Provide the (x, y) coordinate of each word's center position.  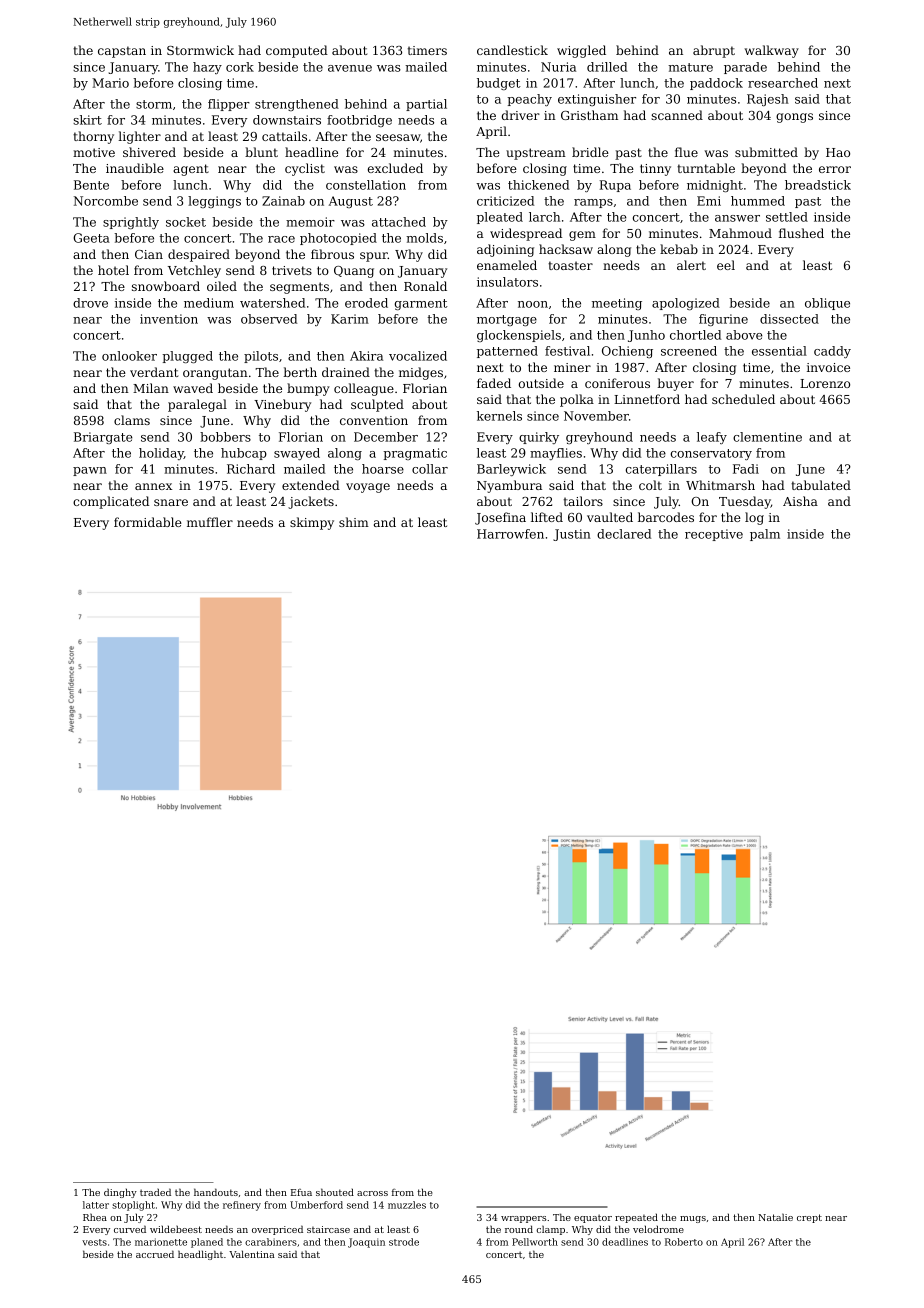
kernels (499, 416)
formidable (148, 522)
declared (624, 534)
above (744, 335)
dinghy (120, 1193)
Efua (301, 1192)
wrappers (524, 1219)
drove (90, 303)
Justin (572, 535)
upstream (536, 154)
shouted (335, 1192)
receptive (714, 535)
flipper (229, 105)
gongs (794, 118)
